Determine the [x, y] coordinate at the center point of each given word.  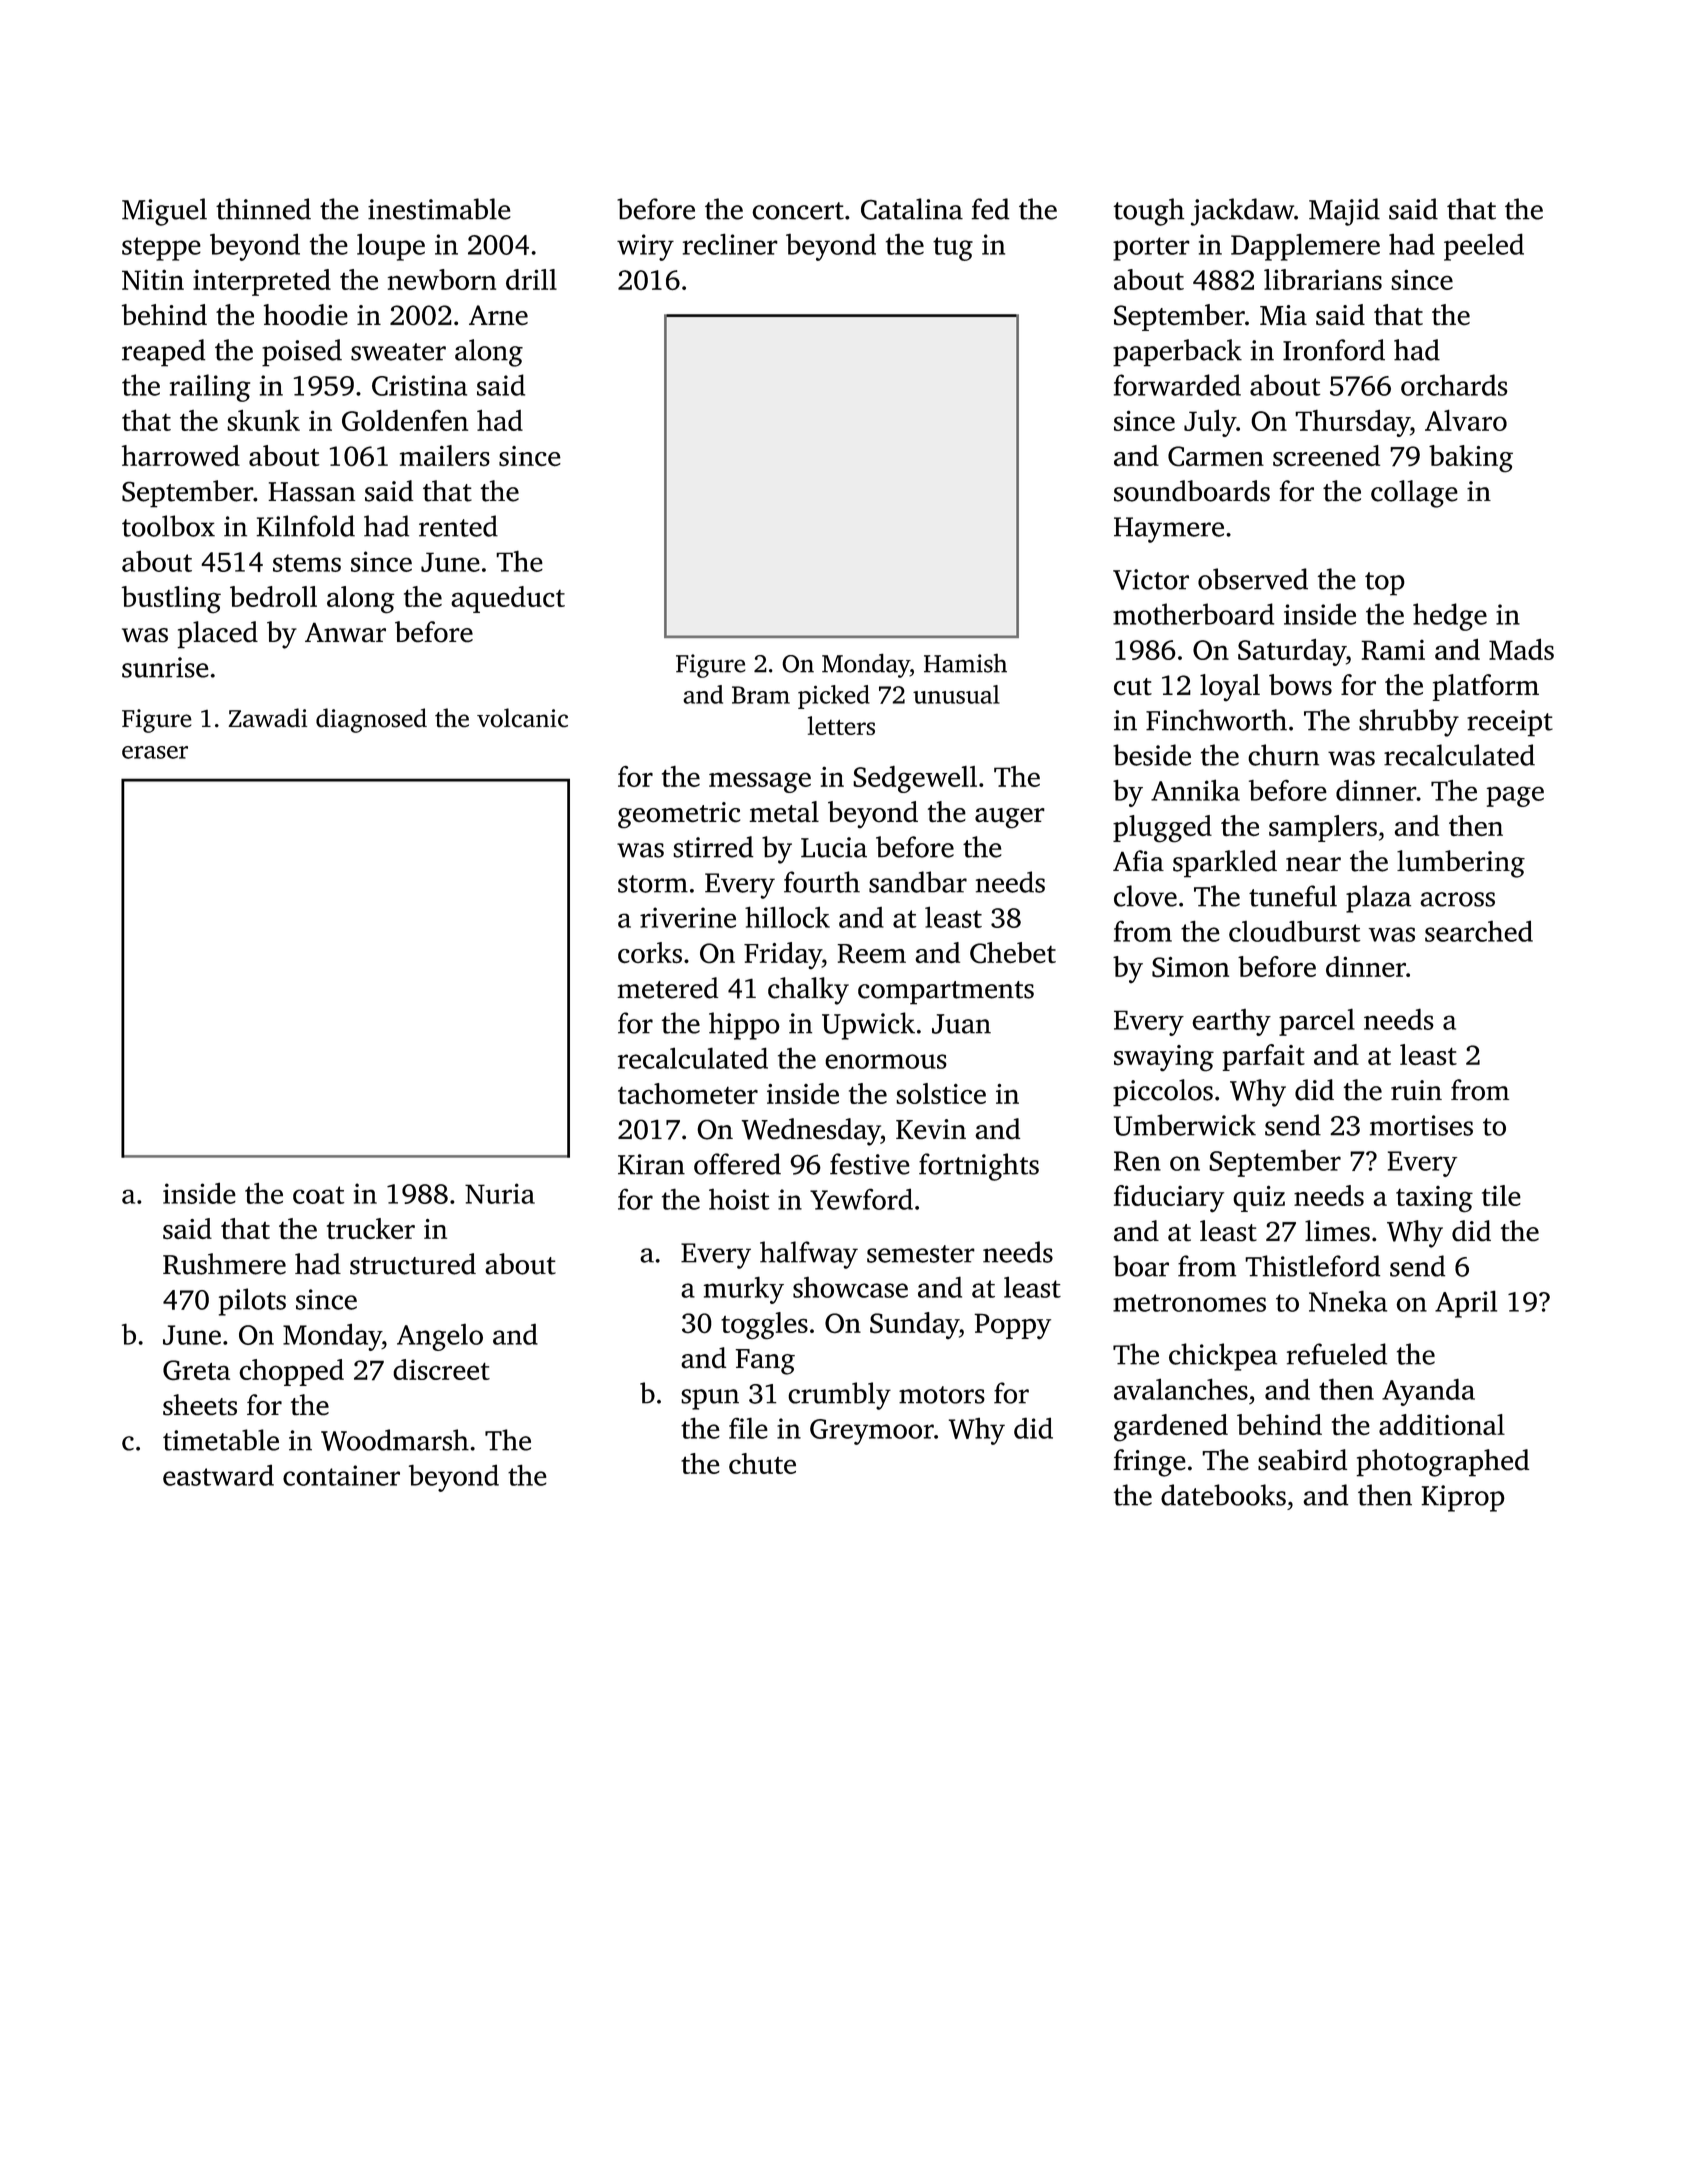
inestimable [439, 209]
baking [1471, 459]
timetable [221, 1440]
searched [1479, 931]
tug [953, 249]
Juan [961, 1024]
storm [653, 884]
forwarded [1177, 385]
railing [210, 388]
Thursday [1352, 423]
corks [650, 952]
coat [318, 1195]
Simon [1190, 967]
